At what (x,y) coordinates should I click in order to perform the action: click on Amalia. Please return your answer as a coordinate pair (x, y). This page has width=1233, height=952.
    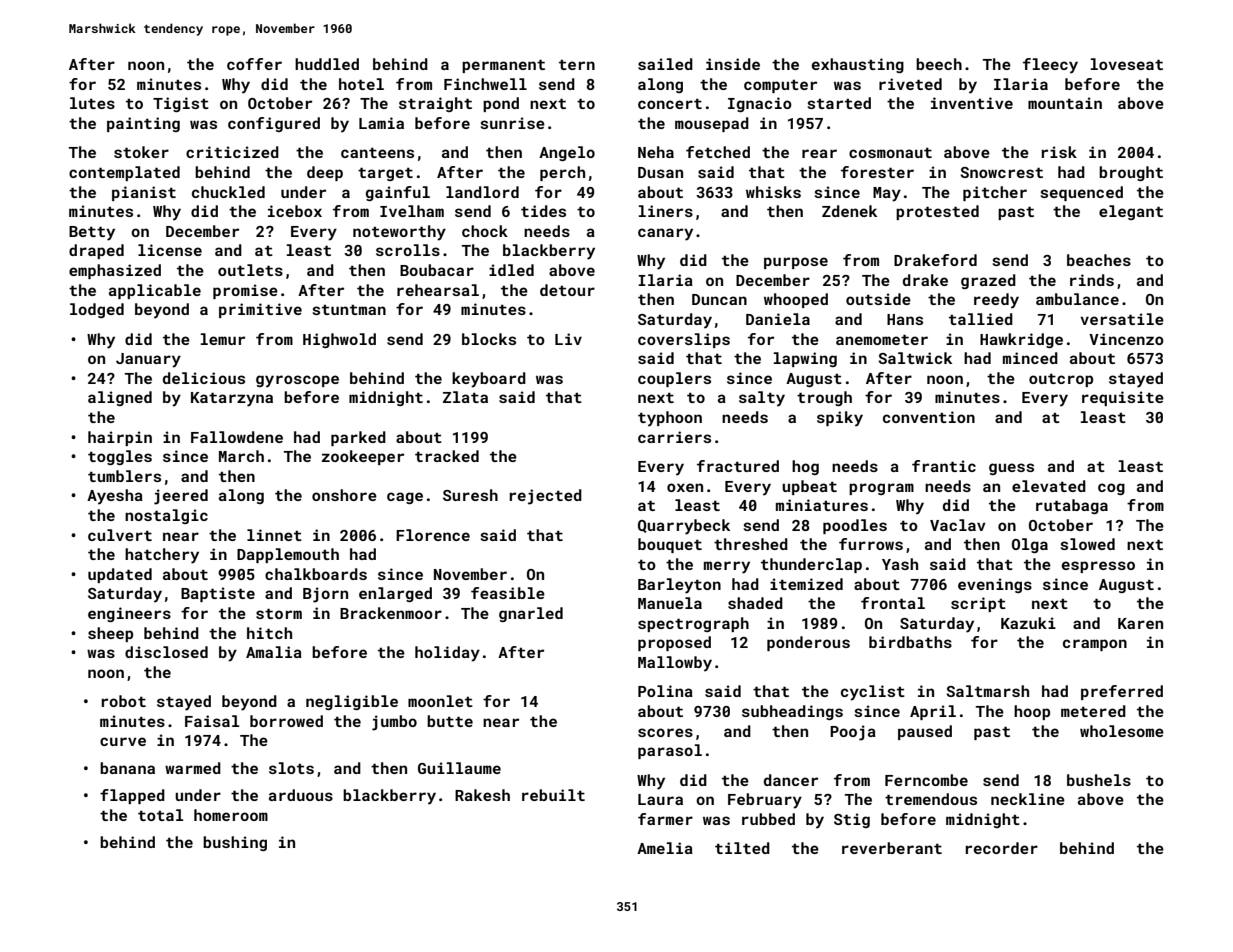
    Looking at the image, I should click on (274, 652).
